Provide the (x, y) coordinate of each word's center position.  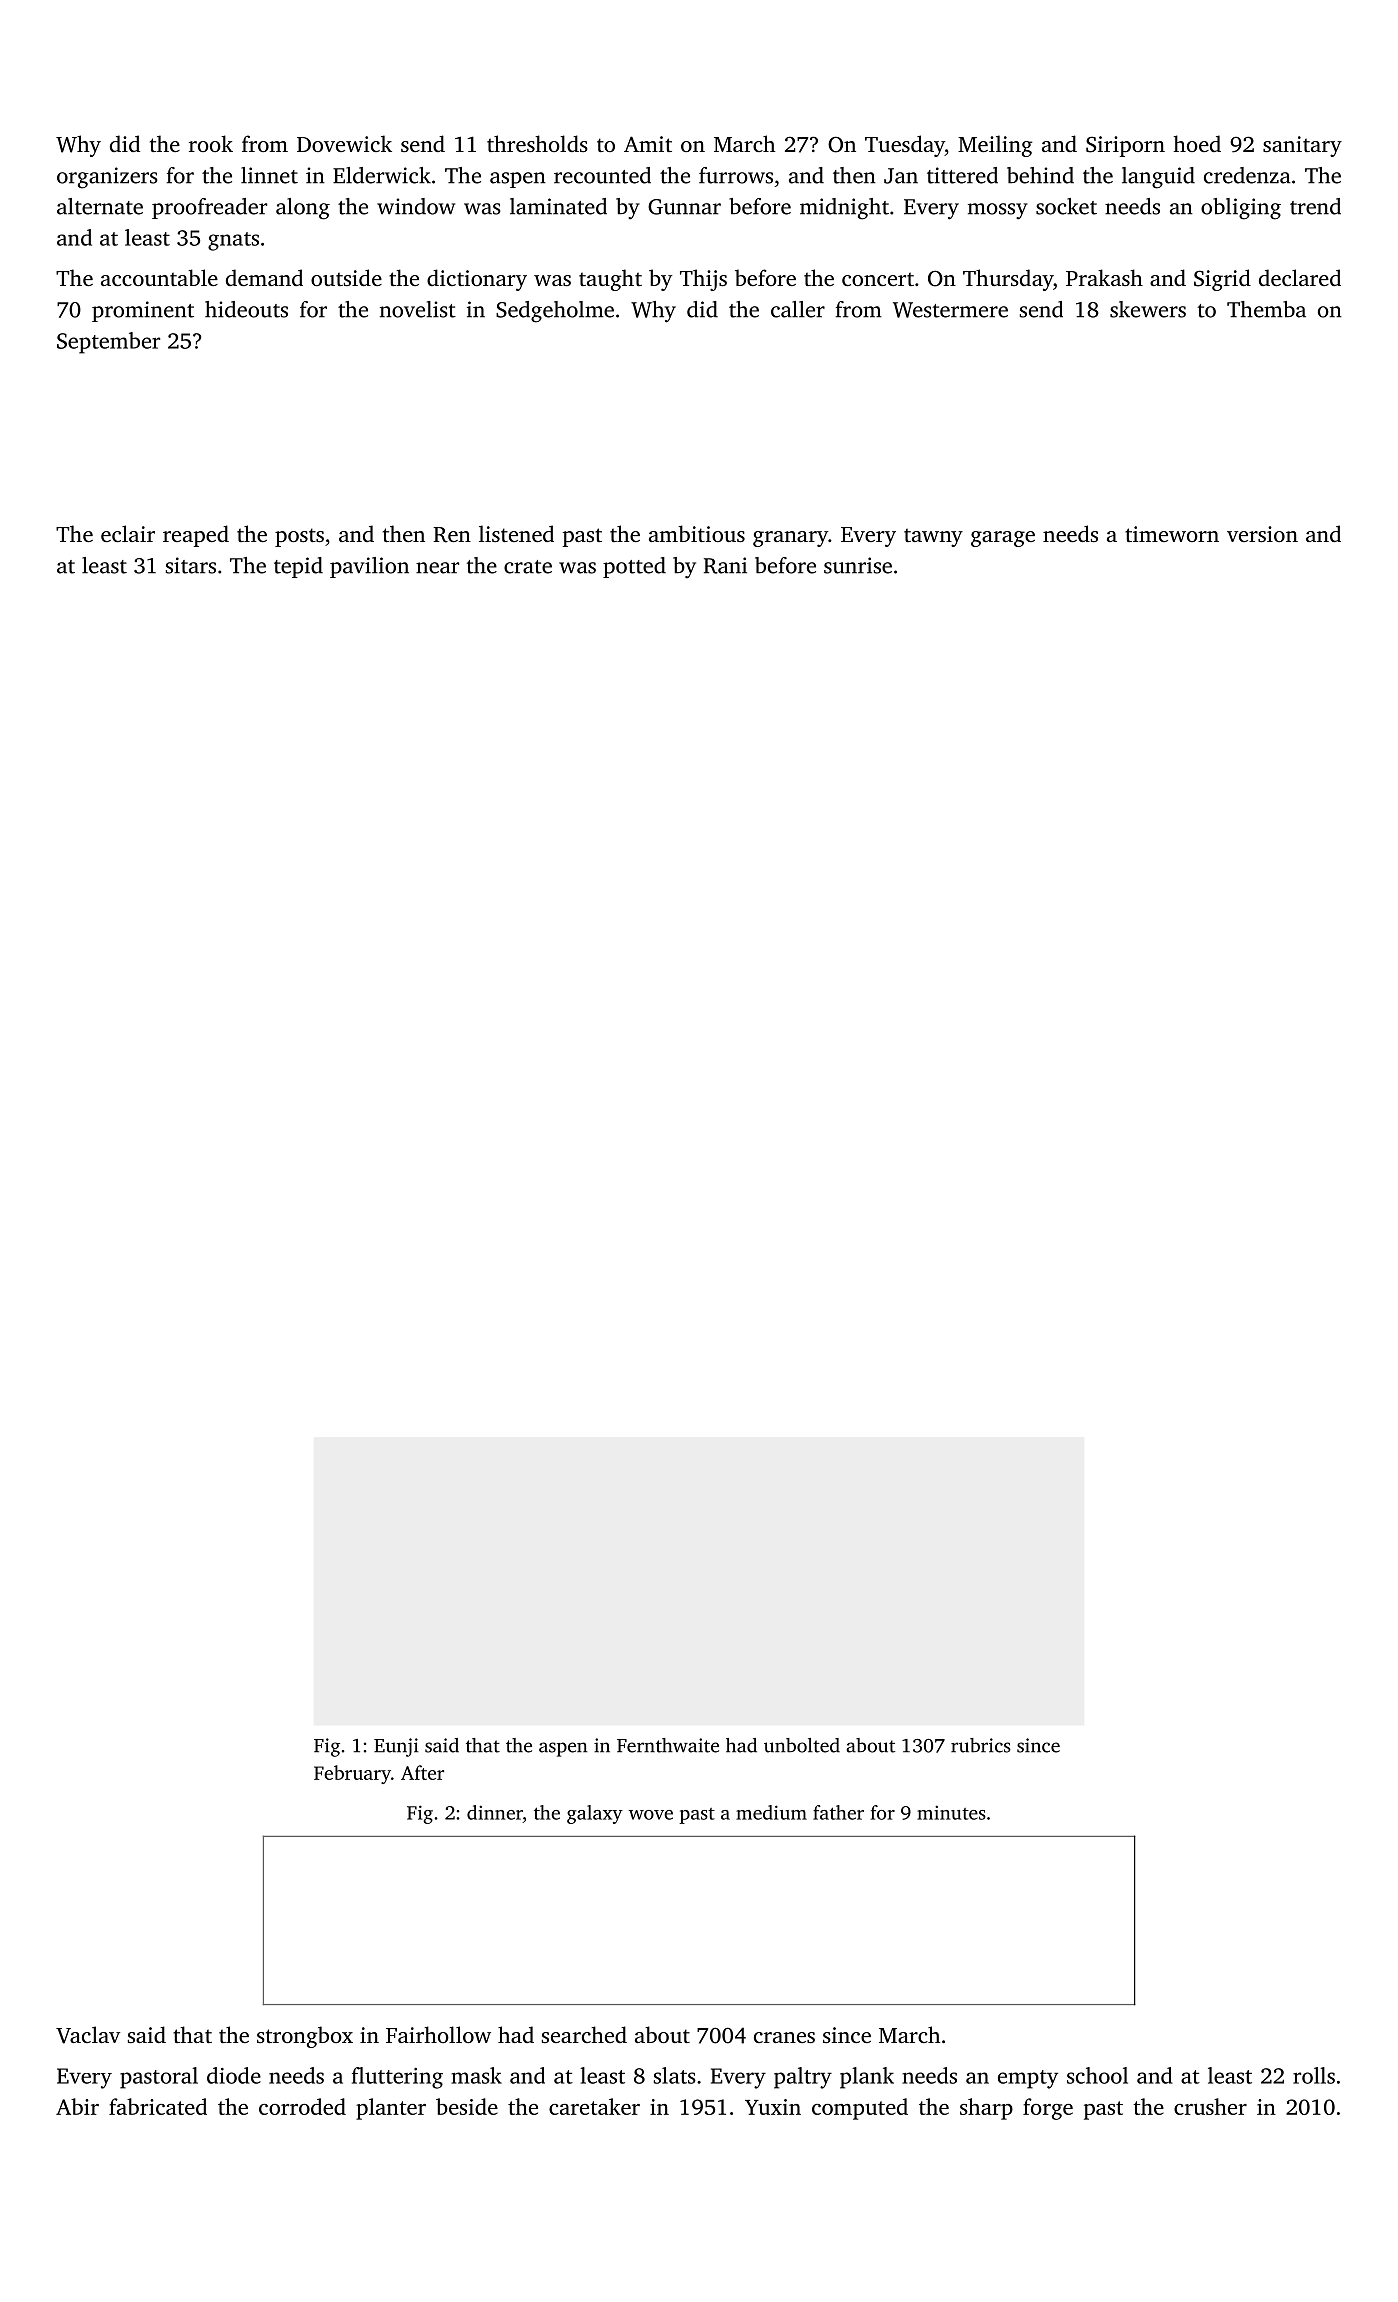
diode (234, 2075)
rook (211, 143)
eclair (128, 533)
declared (1300, 277)
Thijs (703, 280)
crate (528, 567)
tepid (298, 567)
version (1262, 534)
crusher (1210, 2106)
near (437, 568)
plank (867, 2078)
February (352, 1774)
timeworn (1172, 534)
